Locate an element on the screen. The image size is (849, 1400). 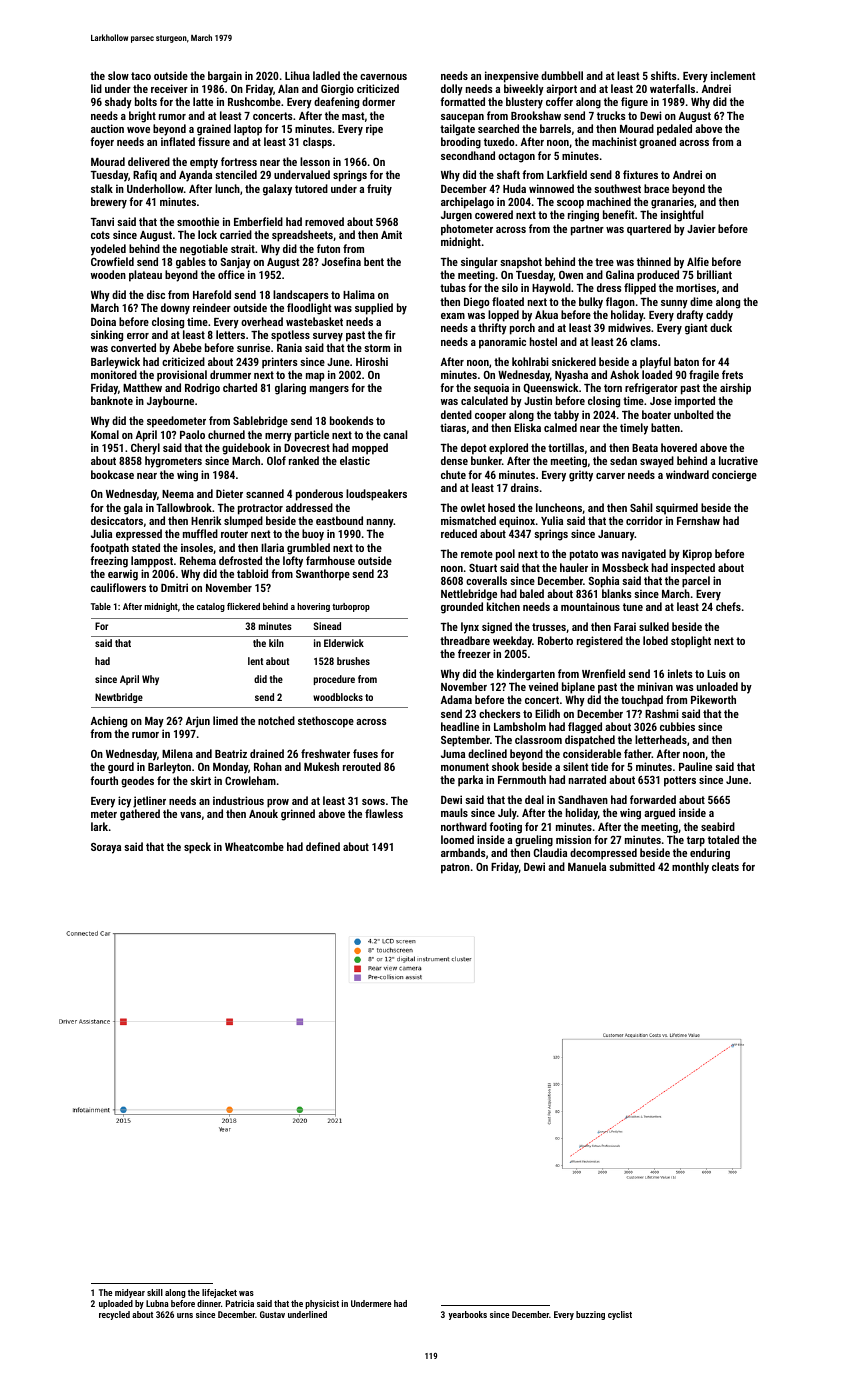
weekday is located at coordinates (512, 642).
